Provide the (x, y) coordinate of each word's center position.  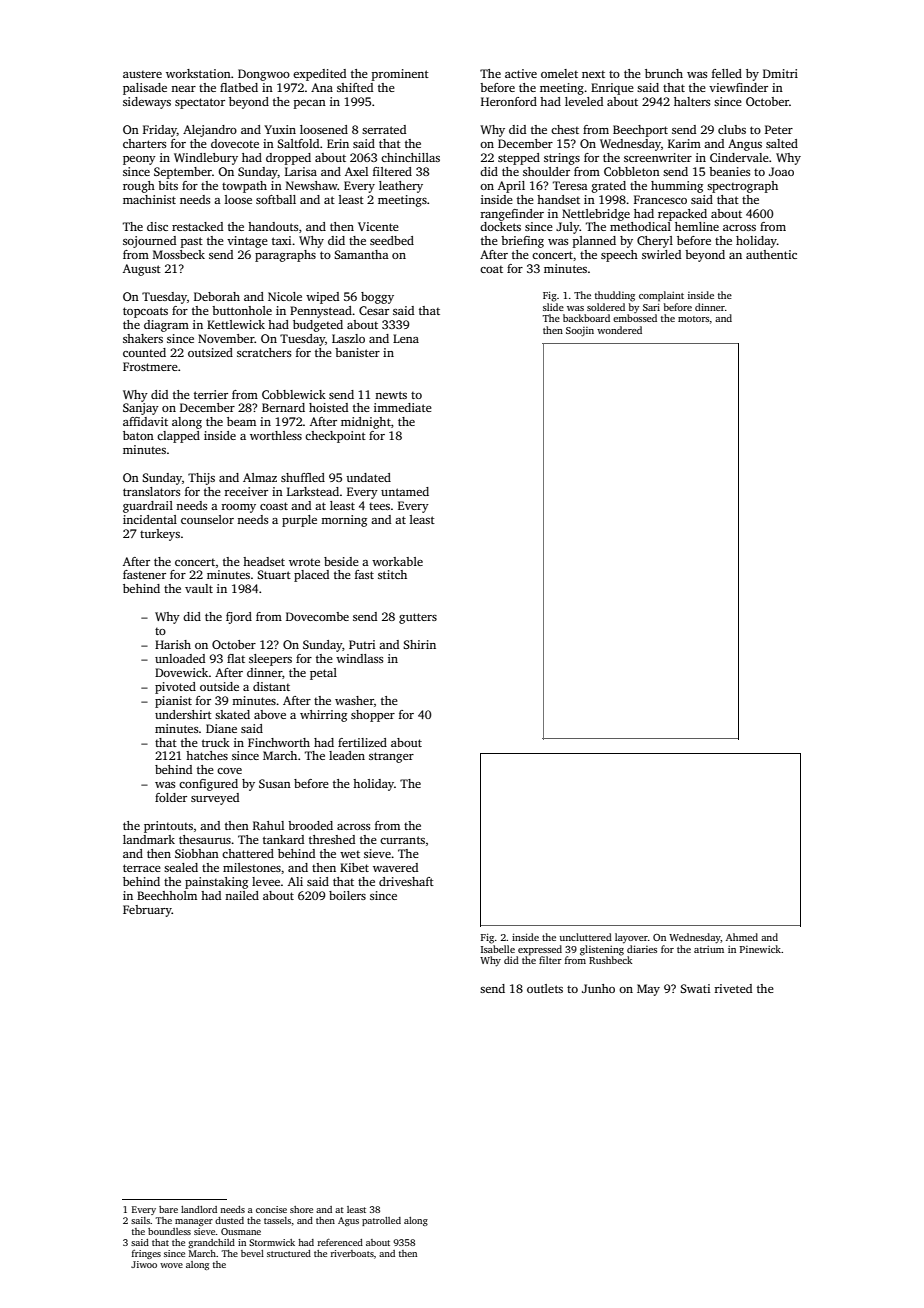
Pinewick (760, 949)
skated (232, 714)
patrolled (381, 1221)
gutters (418, 618)
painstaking (216, 883)
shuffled (303, 477)
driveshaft (406, 881)
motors (693, 319)
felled (727, 73)
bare (168, 1209)
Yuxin (280, 129)
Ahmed (742, 937)
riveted (733, 988)
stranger (391, 757)
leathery (401, 187)
